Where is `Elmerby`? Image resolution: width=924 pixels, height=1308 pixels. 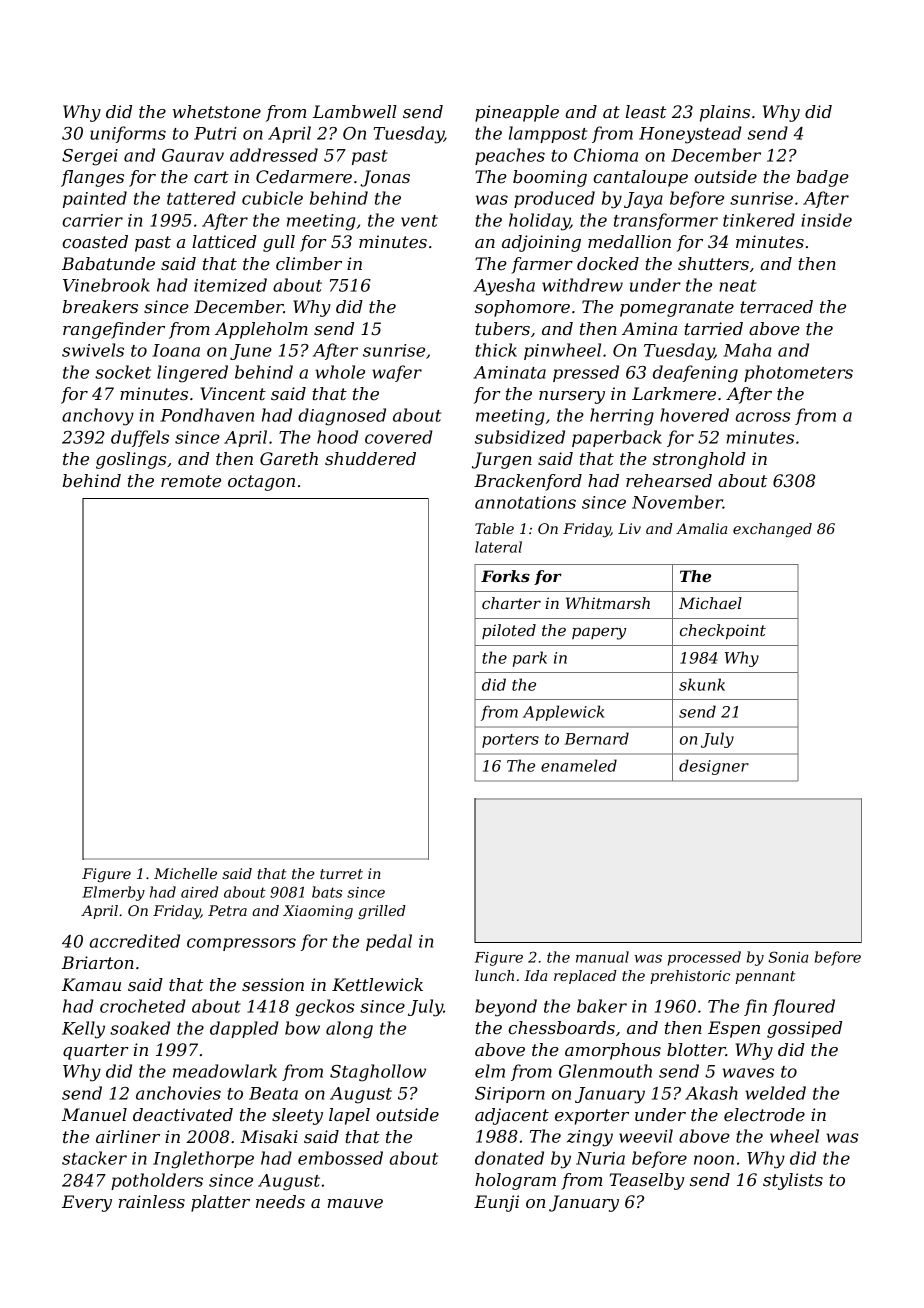 Elmerby is located at coordinates (113, 893).
